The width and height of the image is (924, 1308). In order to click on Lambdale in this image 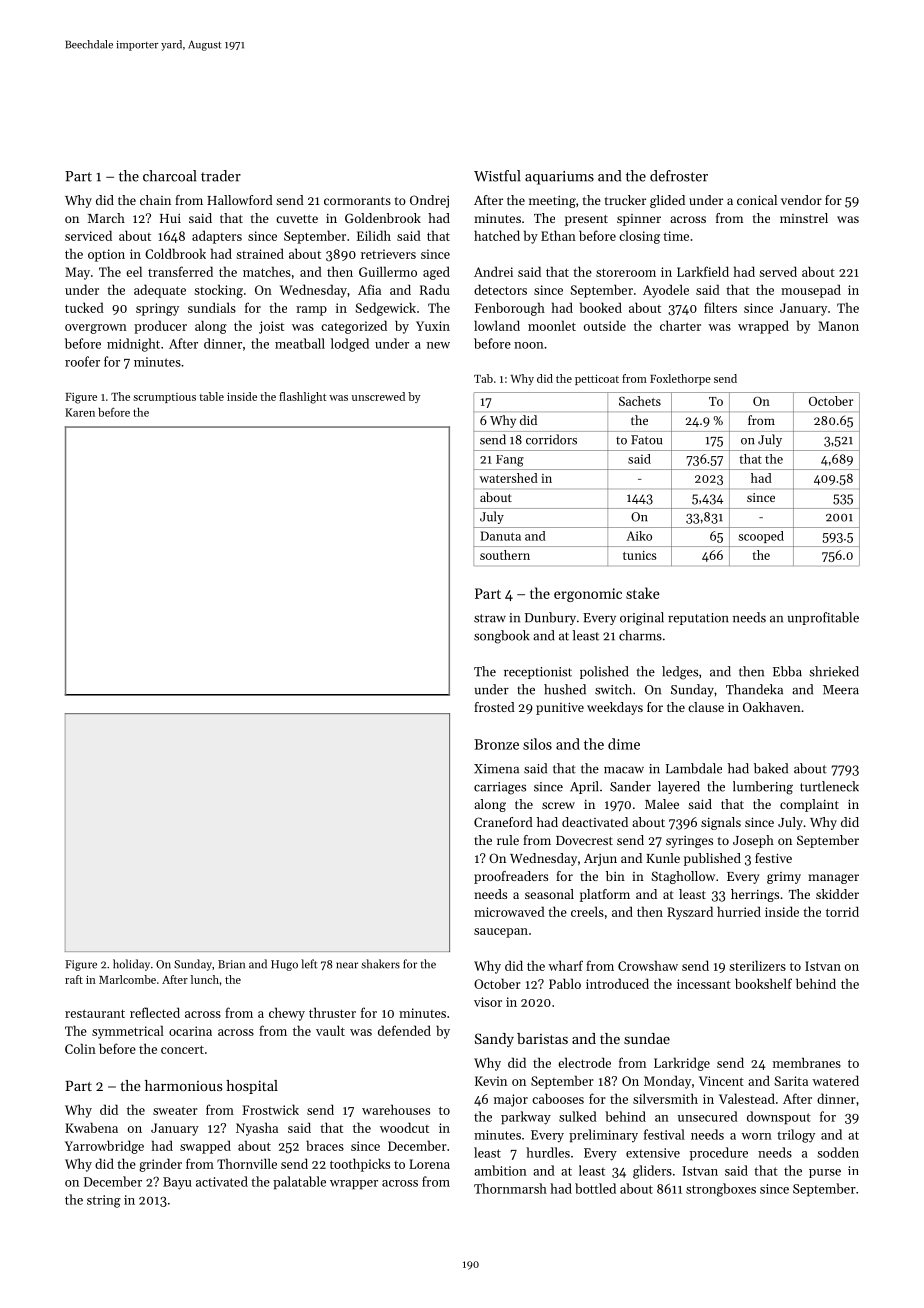, I will do `click(694, 768)`.
